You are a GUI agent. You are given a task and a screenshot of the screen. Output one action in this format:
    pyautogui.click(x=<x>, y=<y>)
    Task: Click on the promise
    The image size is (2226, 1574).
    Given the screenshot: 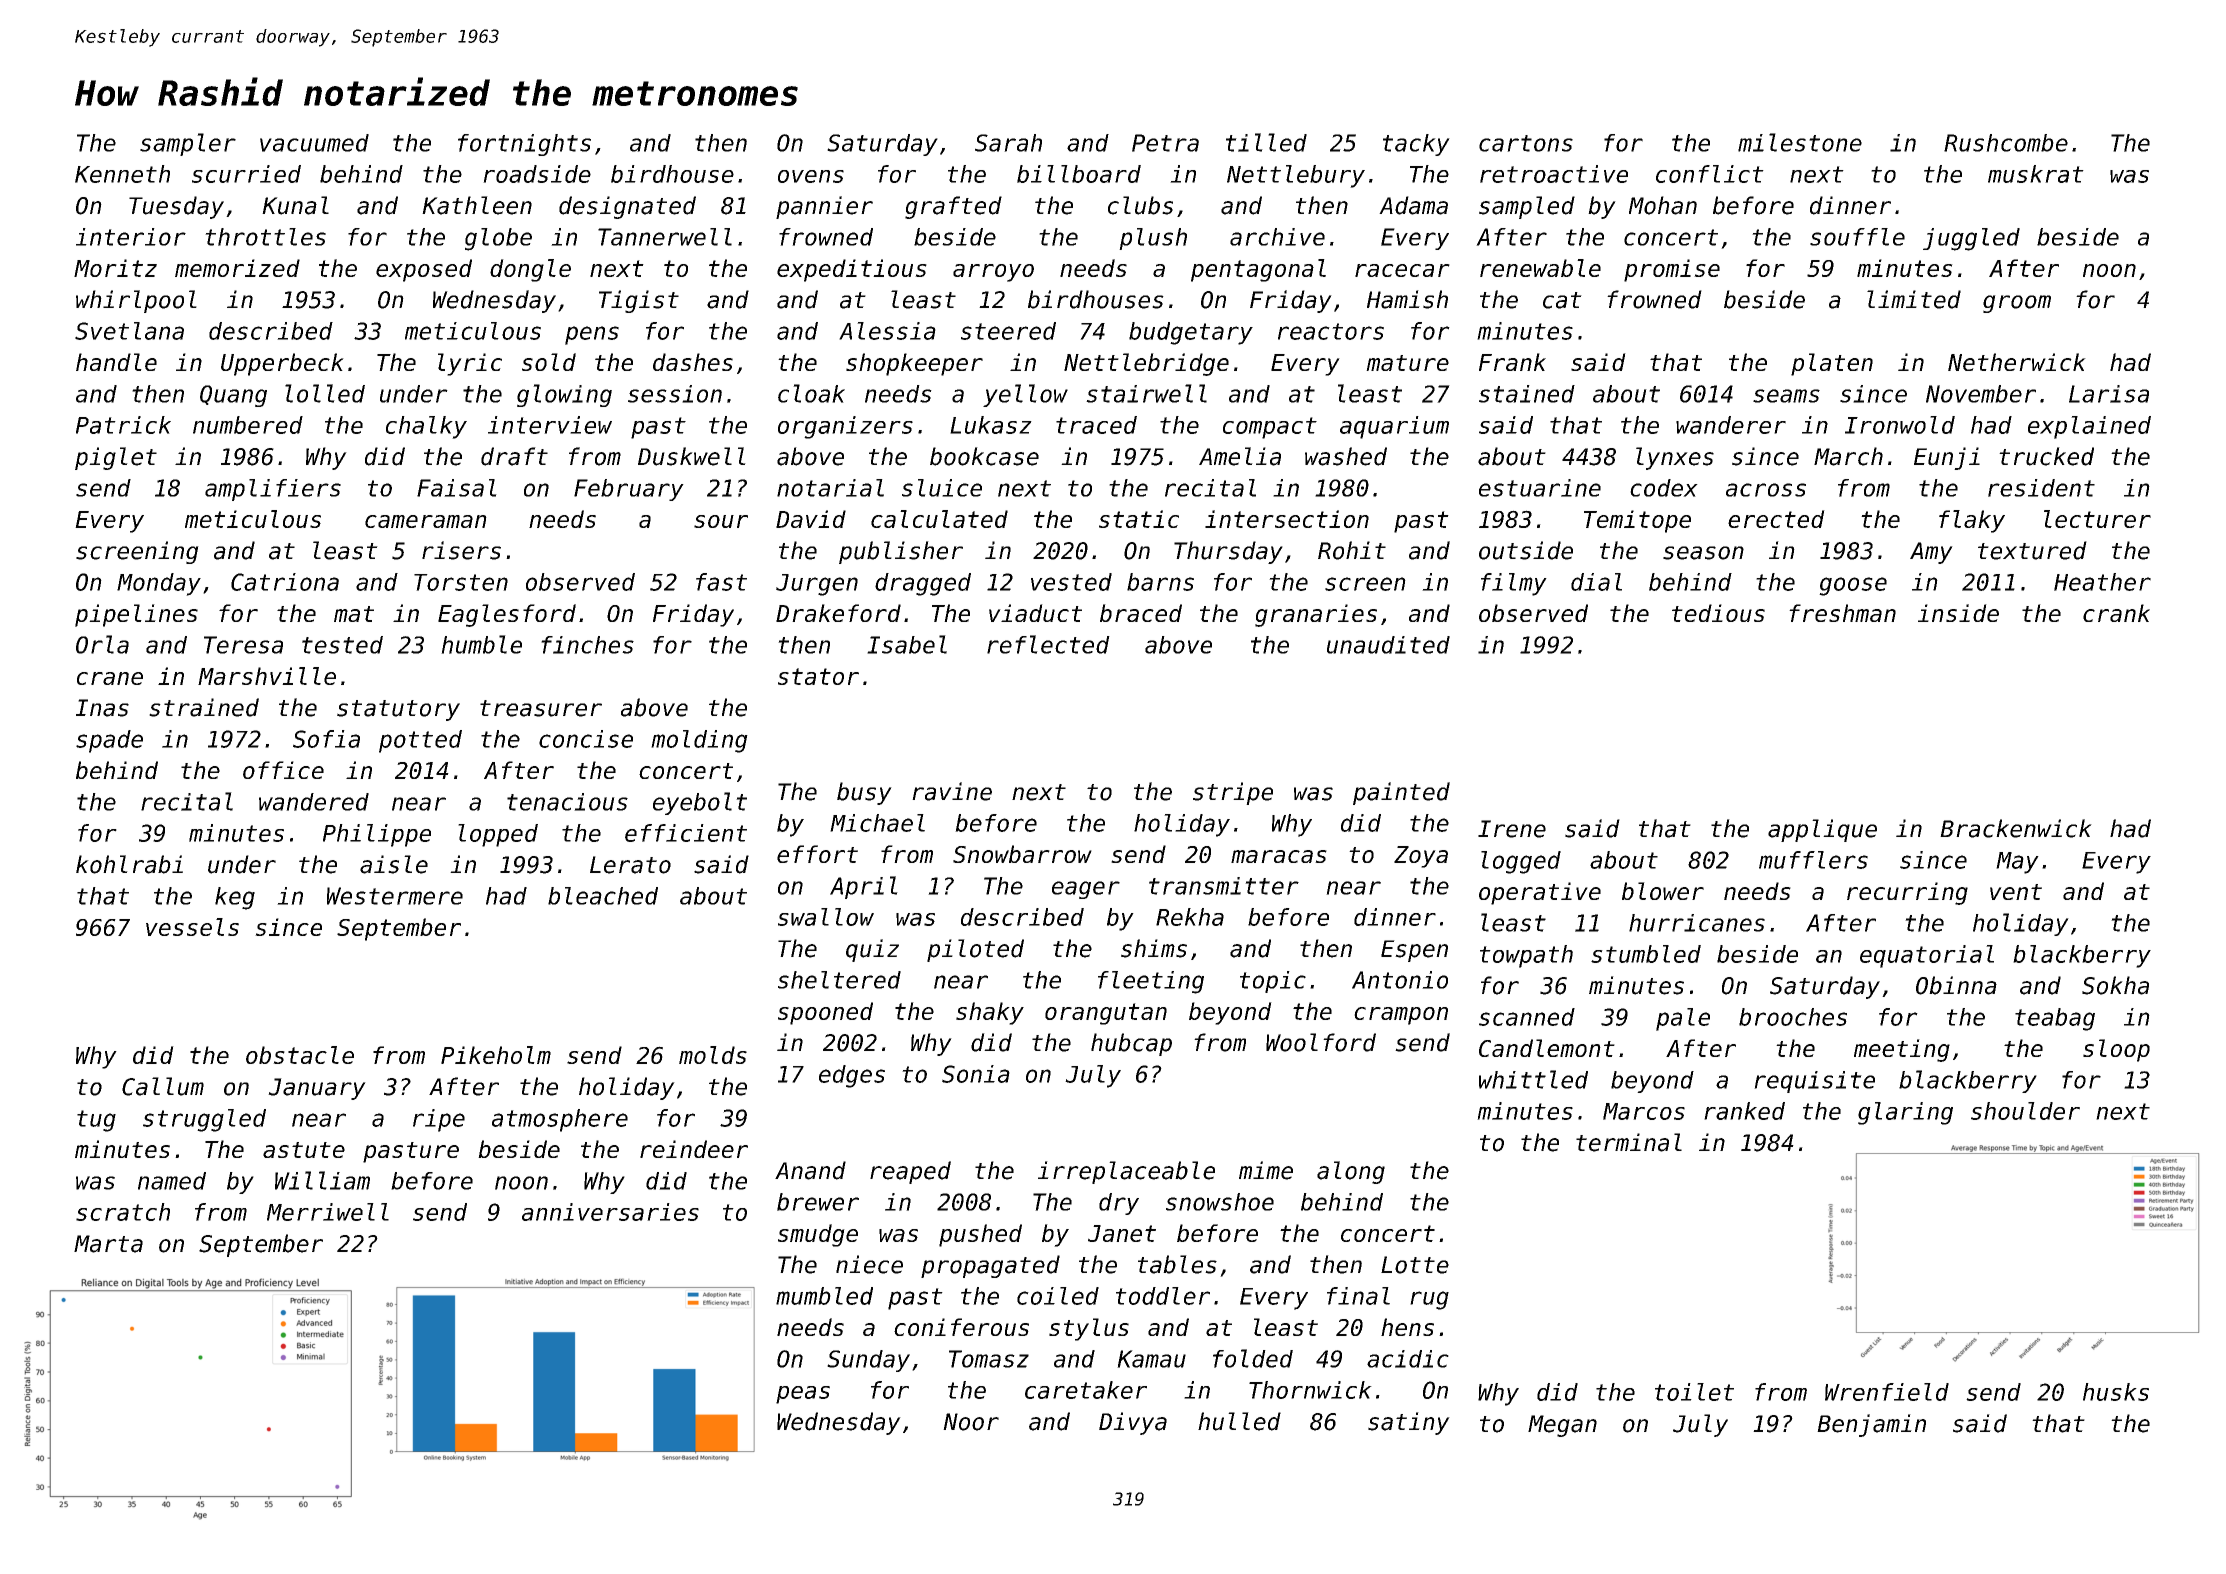 What is the action you would take?
    pyautogui.click(x=1672, y=270)
